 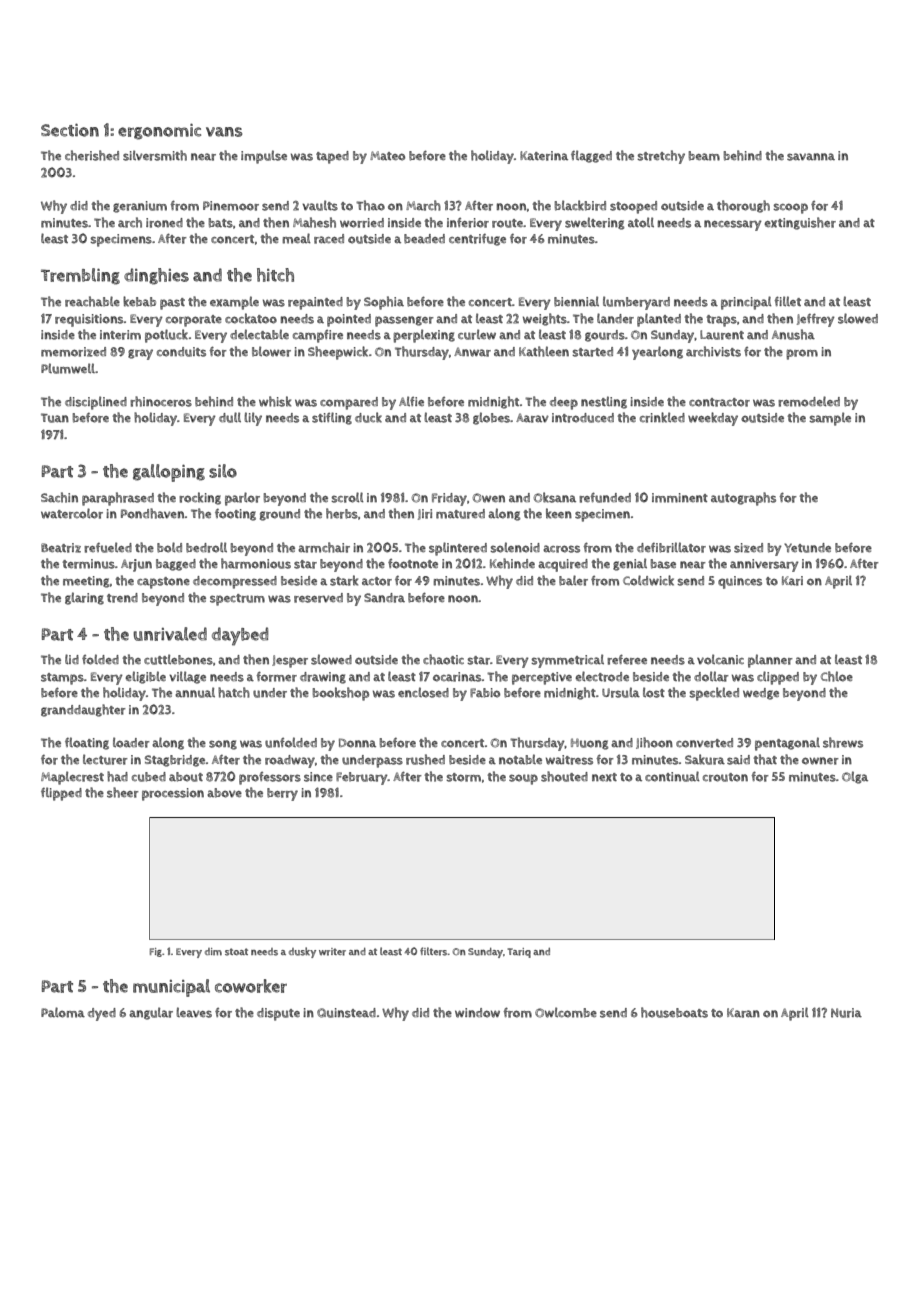 What do you see at coordinates (811, 157) in the page?
I see `savanna` at bounding box center [811, 157].
